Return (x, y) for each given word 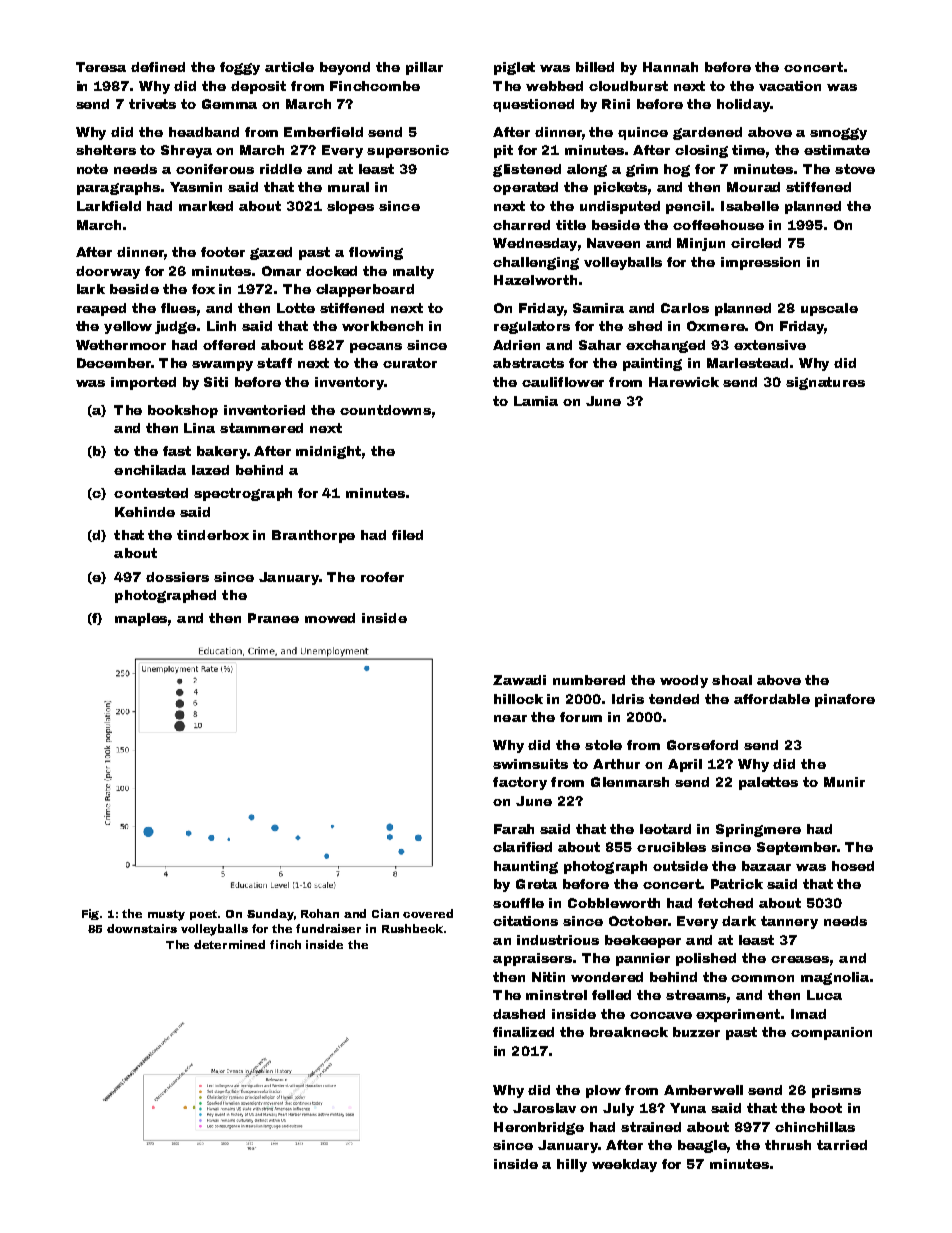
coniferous (215, 169)
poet (204, 915)
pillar (424, 68)
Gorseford (702, 745)
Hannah (670, 67)
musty (166, 915)
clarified (522, 847)
